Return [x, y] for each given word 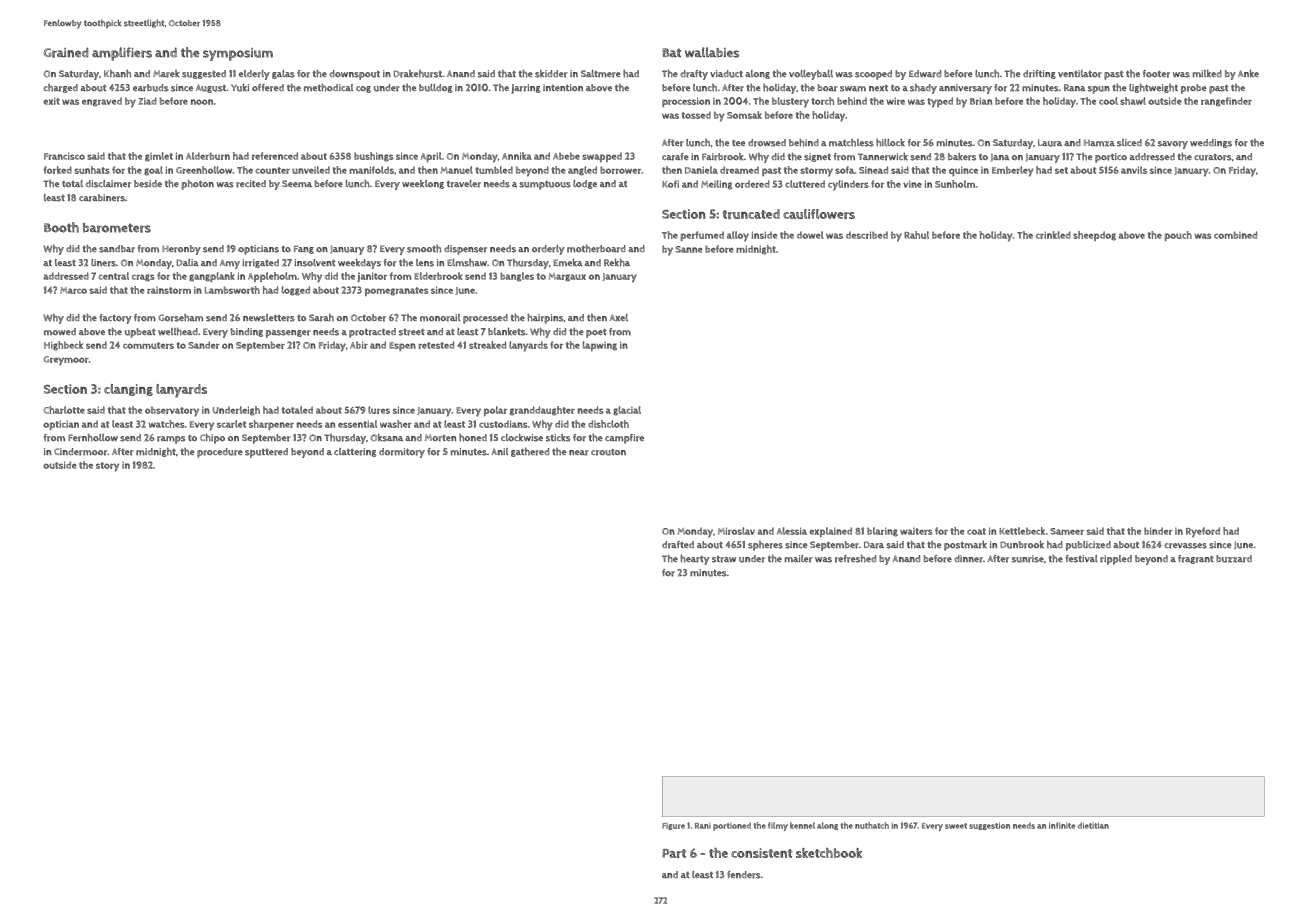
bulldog [436, 88]
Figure [673, 826]
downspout [354, 75]
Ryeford [1203, 532]
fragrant [1196, 559]
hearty [694, 559]
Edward [925, 74]
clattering [355, 452]
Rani [703, 826]
